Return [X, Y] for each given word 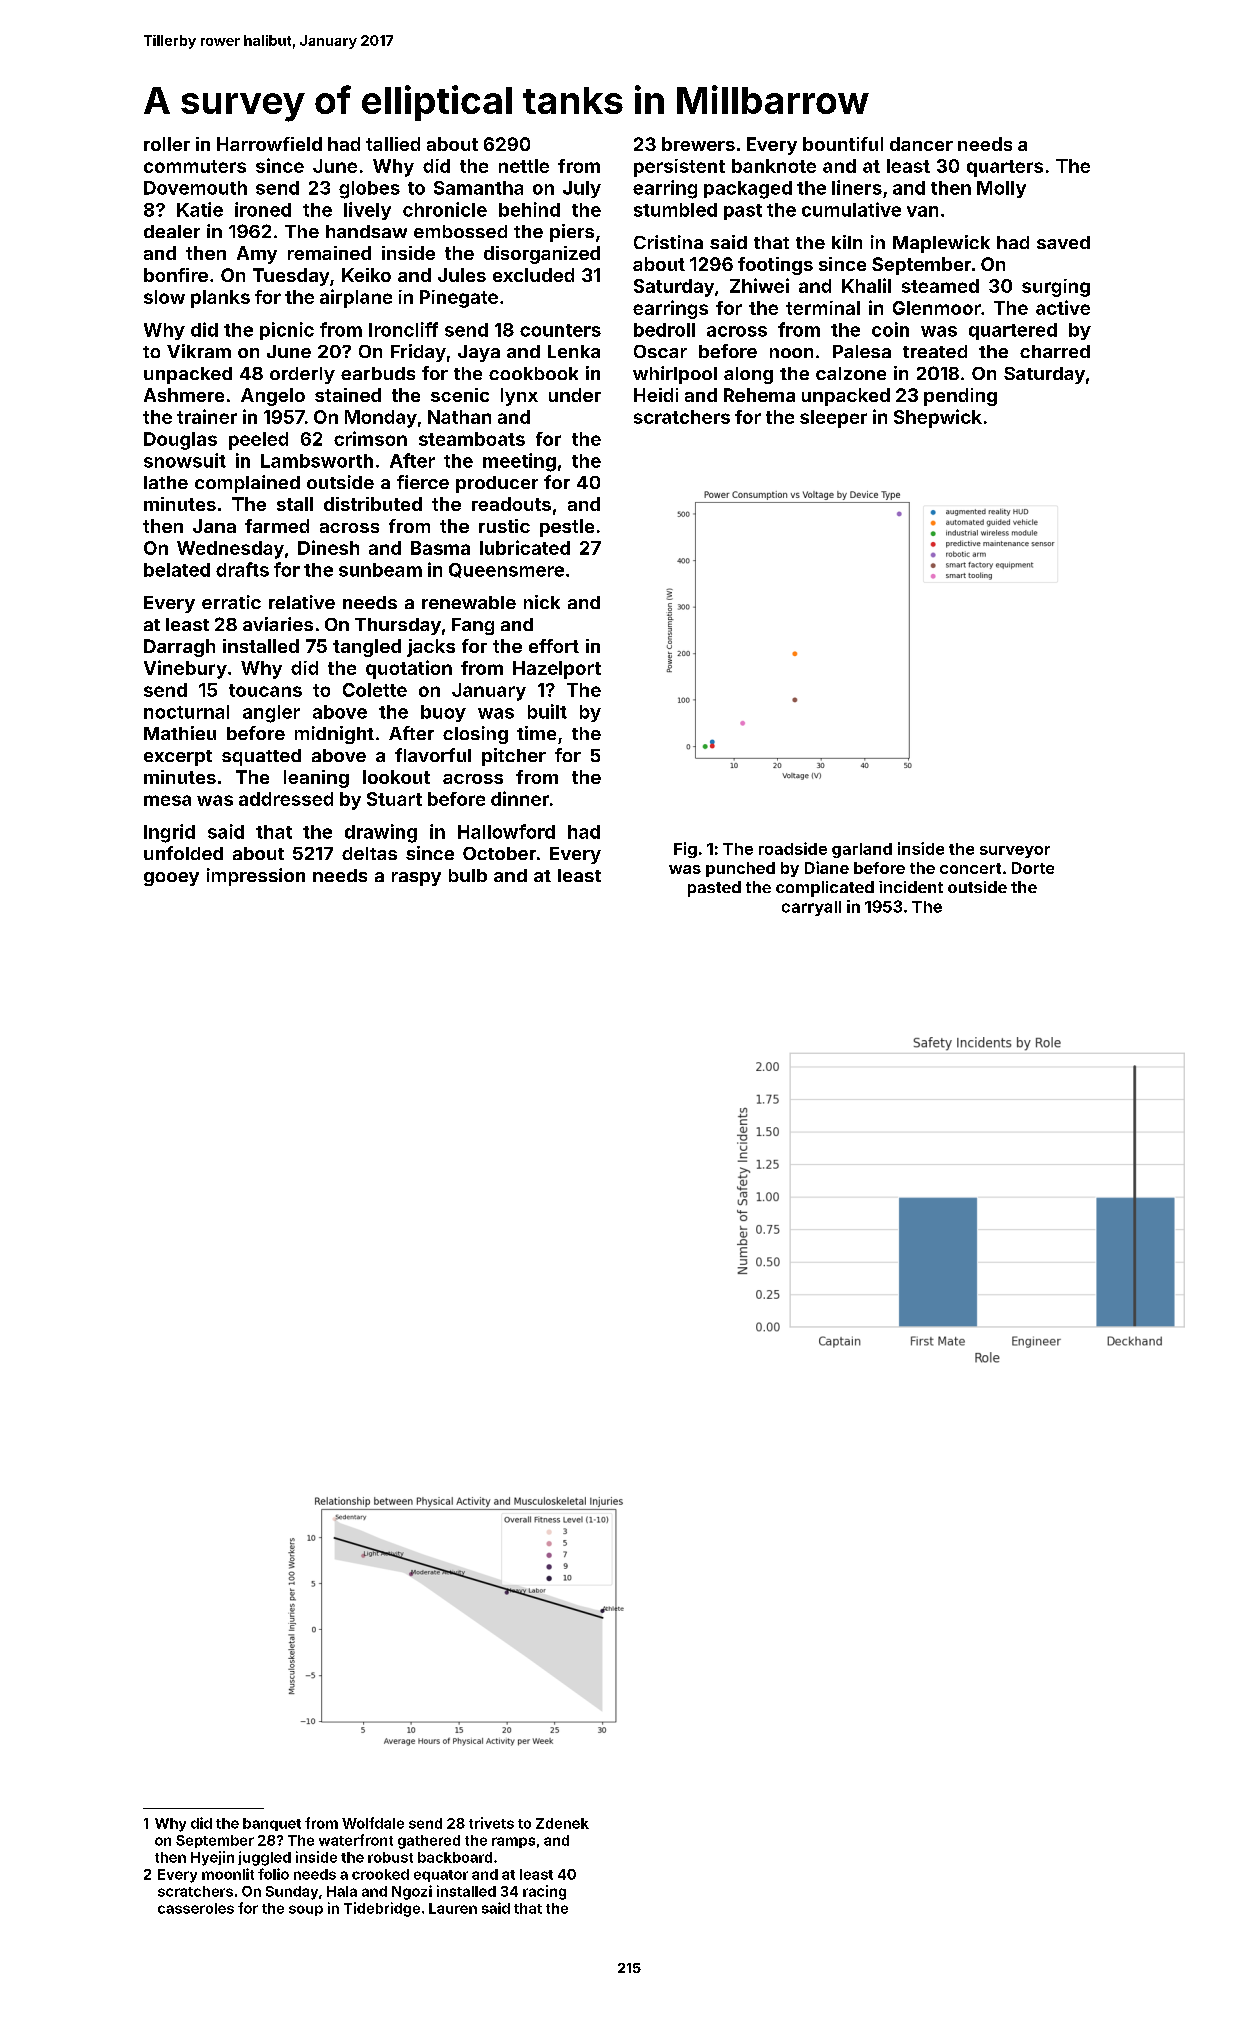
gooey [171, 879]
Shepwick [938, 418]
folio [273, 1874]
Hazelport [557, 670]
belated [177, 570]
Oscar [660, 351]
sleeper [833, 419]
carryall [811, 908]
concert [970, 868]
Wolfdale [373, 1823]
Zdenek [562, 1823]
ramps [513, 1842]
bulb [468, 875]
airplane [356, 298]
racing [544, 1892]
